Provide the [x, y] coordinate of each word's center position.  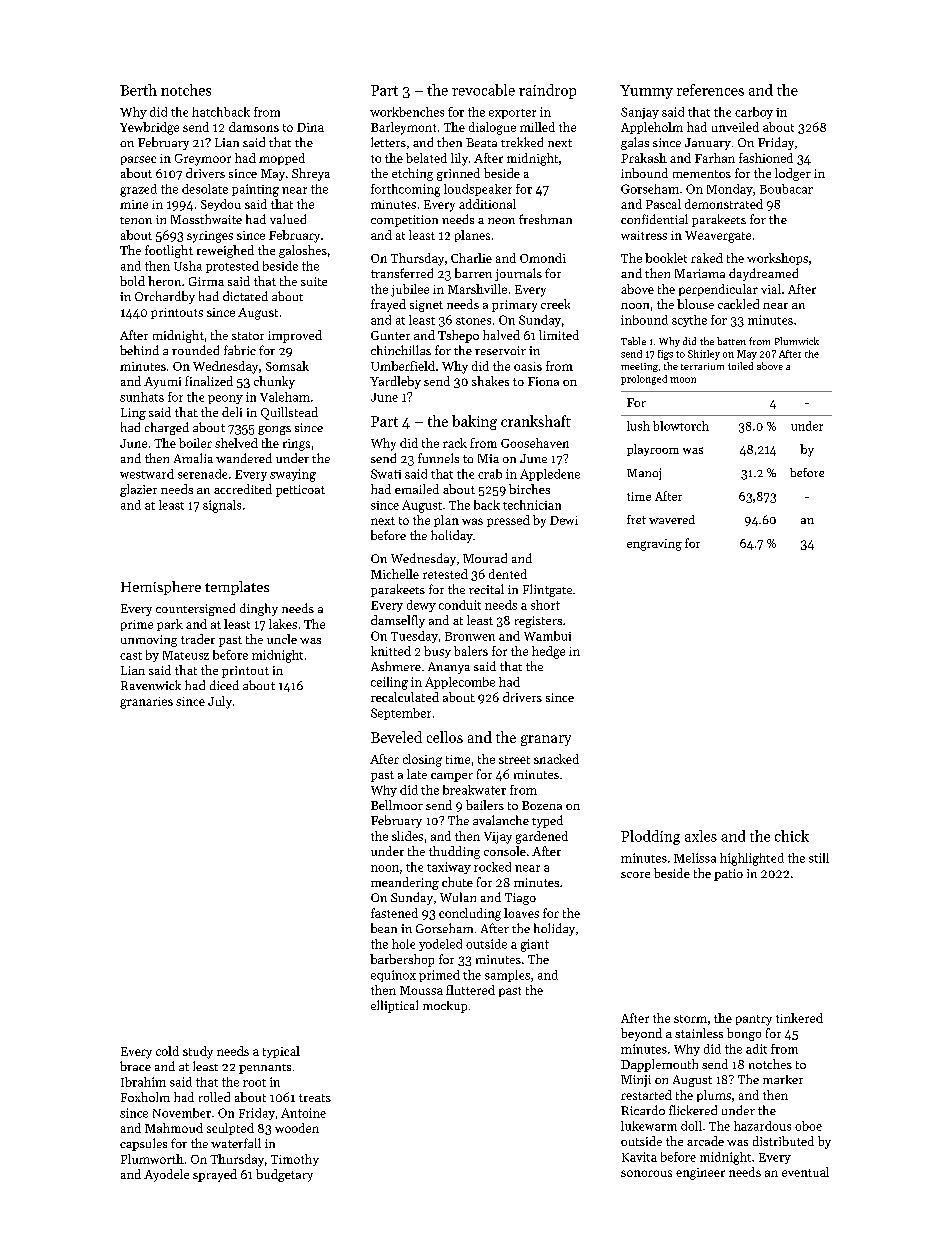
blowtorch [681, 426]
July [220, 702]
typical [281, 1052]
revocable [483, 90]
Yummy [646, 92]
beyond [641, 1034]
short [545, 605]
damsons [254, 127]
